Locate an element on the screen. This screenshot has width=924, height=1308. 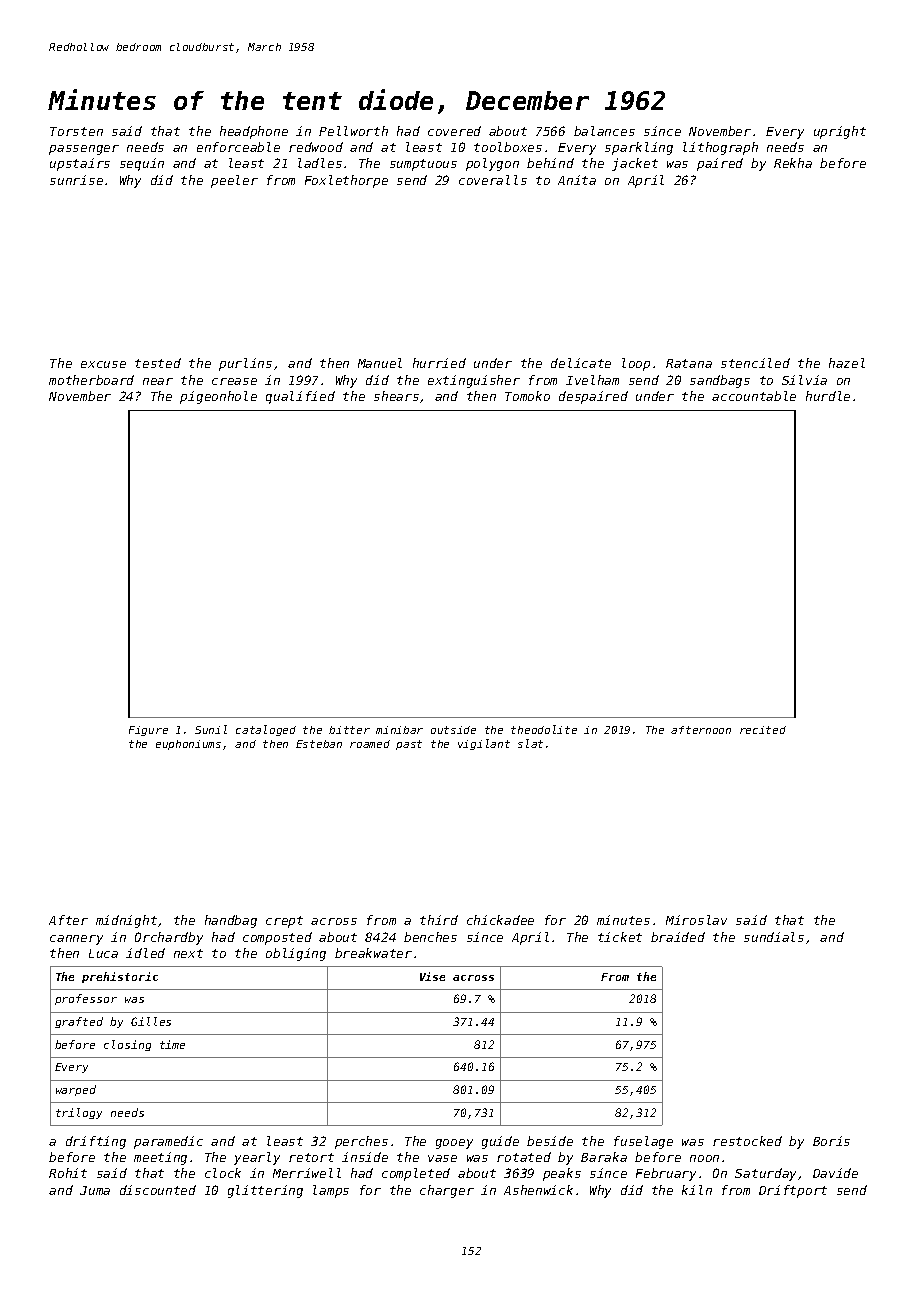
sparkling is located at coordinates (639, 148).
